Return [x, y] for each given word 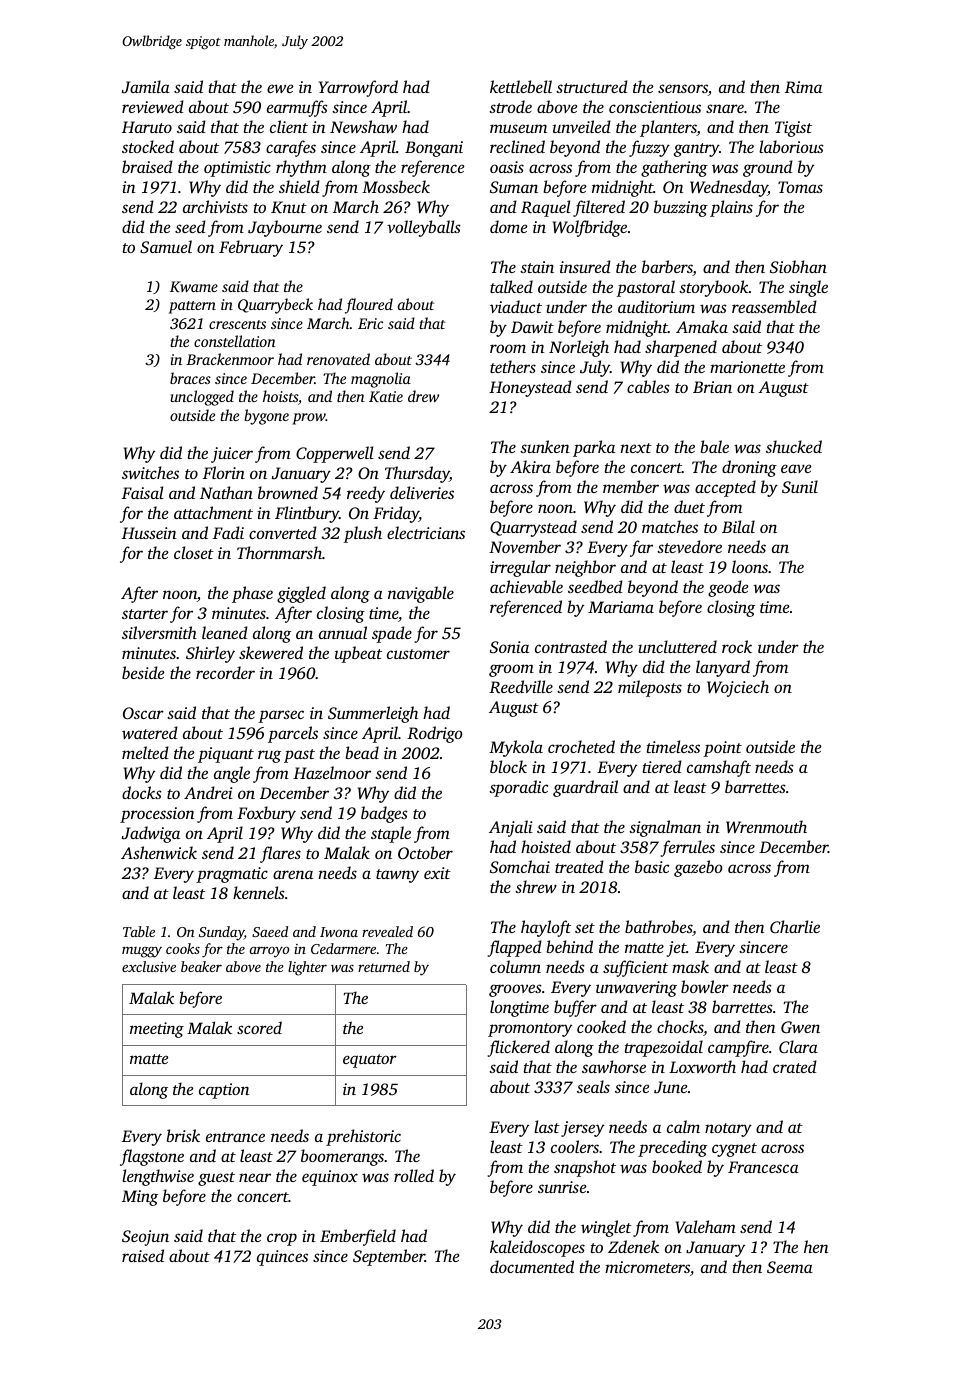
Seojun [145, 1238]
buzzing [681, 208]
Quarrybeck [275, 306]
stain [537, 267]
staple [391, 834]
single [808, 288]
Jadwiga [151, 834]
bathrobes [658, 926]
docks [142, 792]
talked [511, 286]
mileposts [650, 688]
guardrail [585, 788]
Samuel [166, 247]
